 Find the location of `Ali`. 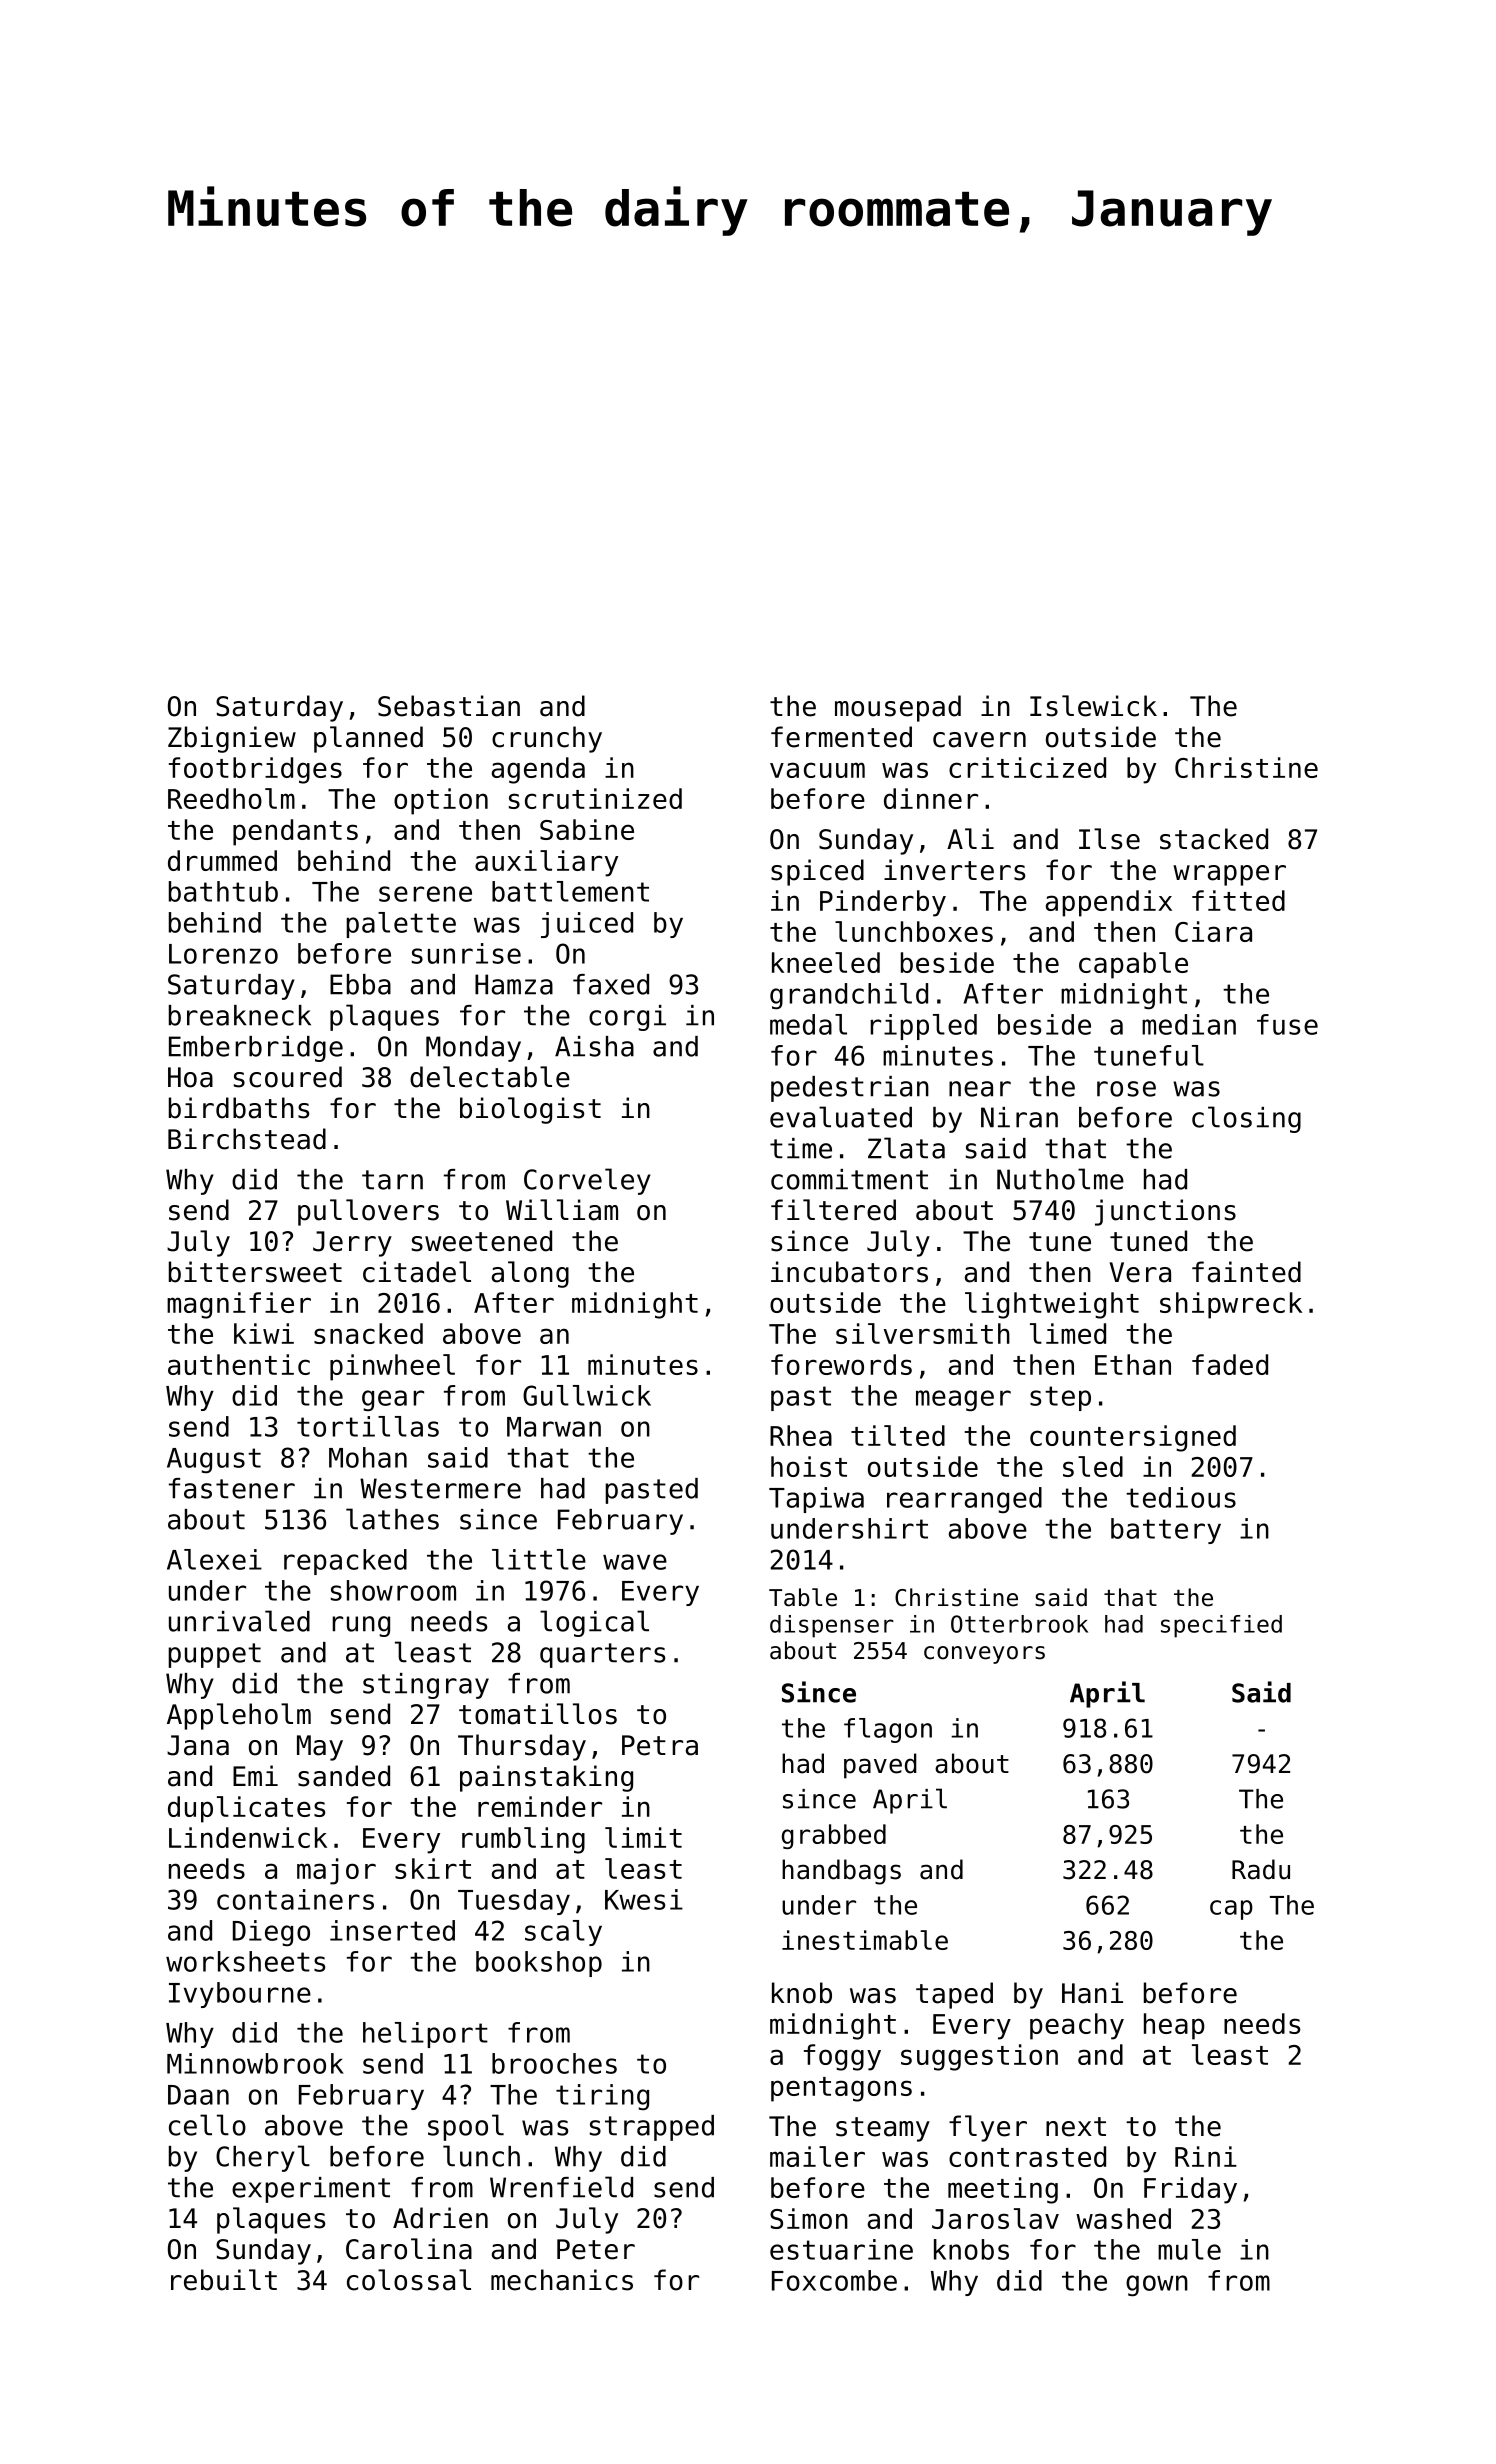

Ali is located at coordinates (970, 838).
